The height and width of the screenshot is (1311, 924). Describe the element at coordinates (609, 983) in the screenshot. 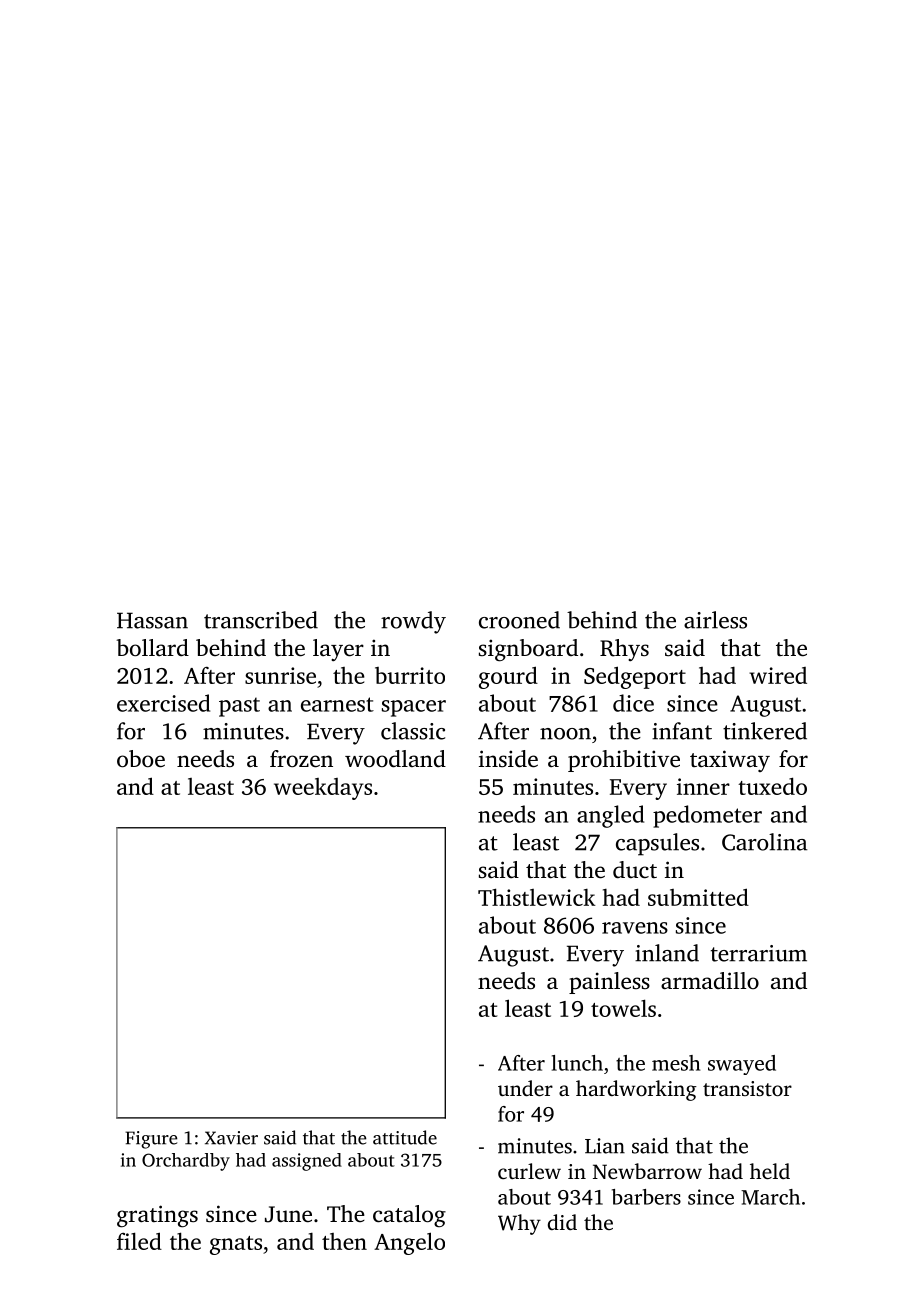

I see `painless` at that location.
